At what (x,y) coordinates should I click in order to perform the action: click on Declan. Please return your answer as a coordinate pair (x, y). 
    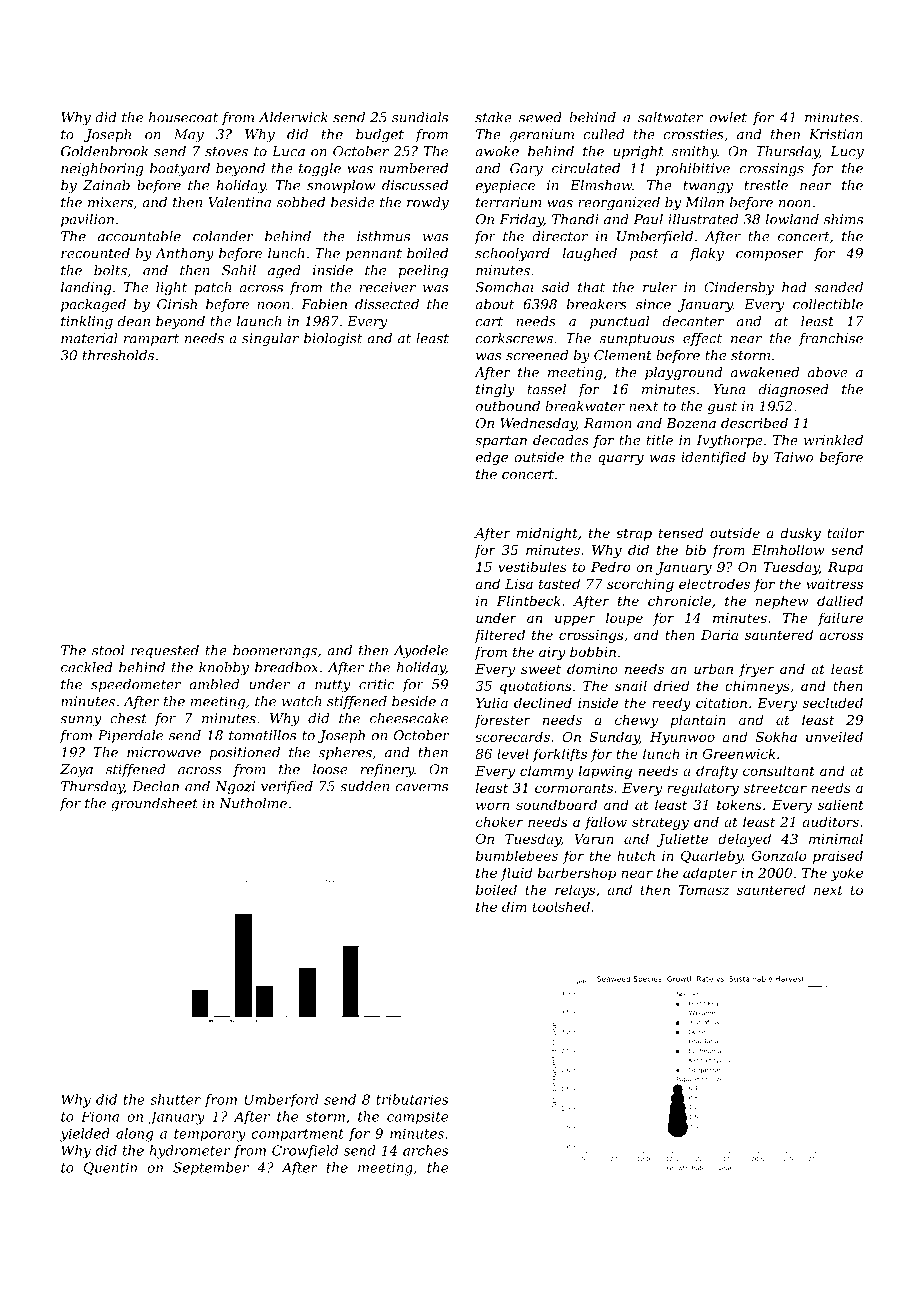
    Looking at the image, I should click on (155, 786).
